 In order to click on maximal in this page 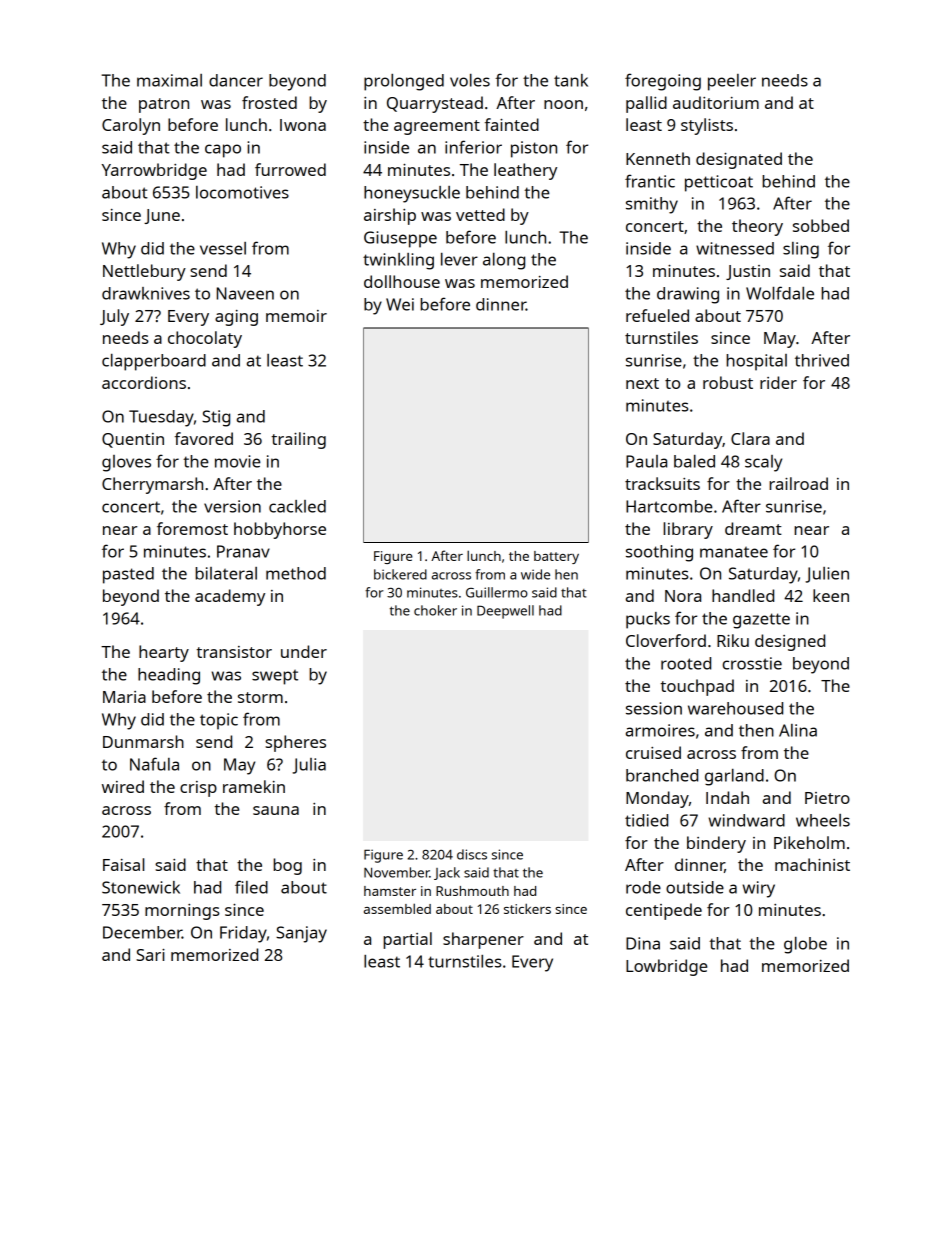, I will do `click(169, 80)`.
